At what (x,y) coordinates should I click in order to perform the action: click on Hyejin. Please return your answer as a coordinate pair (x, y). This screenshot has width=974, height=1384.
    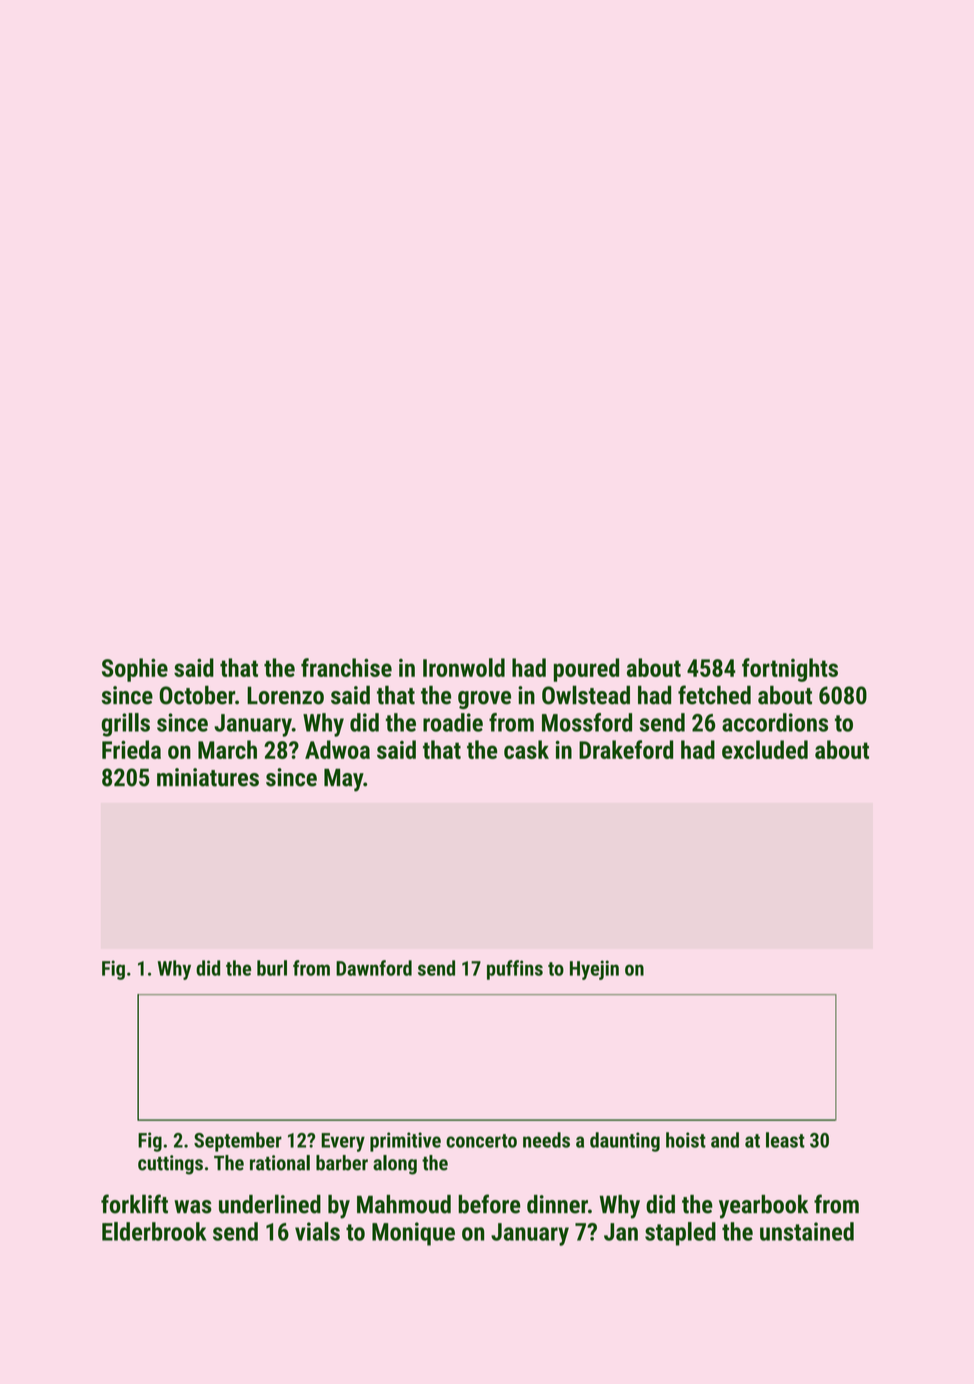
    Looking at the image, I should click on (594, 970).
